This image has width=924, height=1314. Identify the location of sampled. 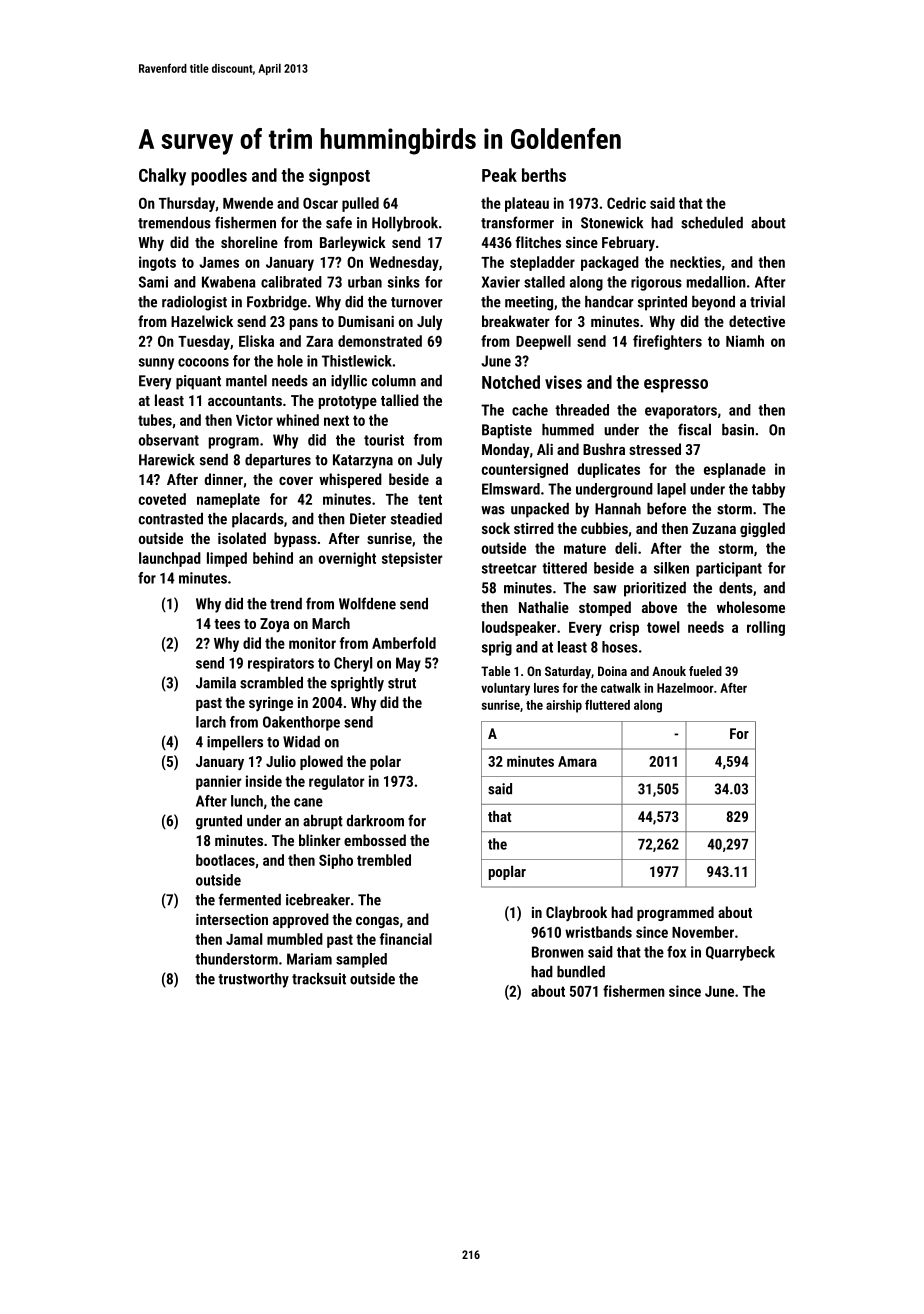
(361, 960).
